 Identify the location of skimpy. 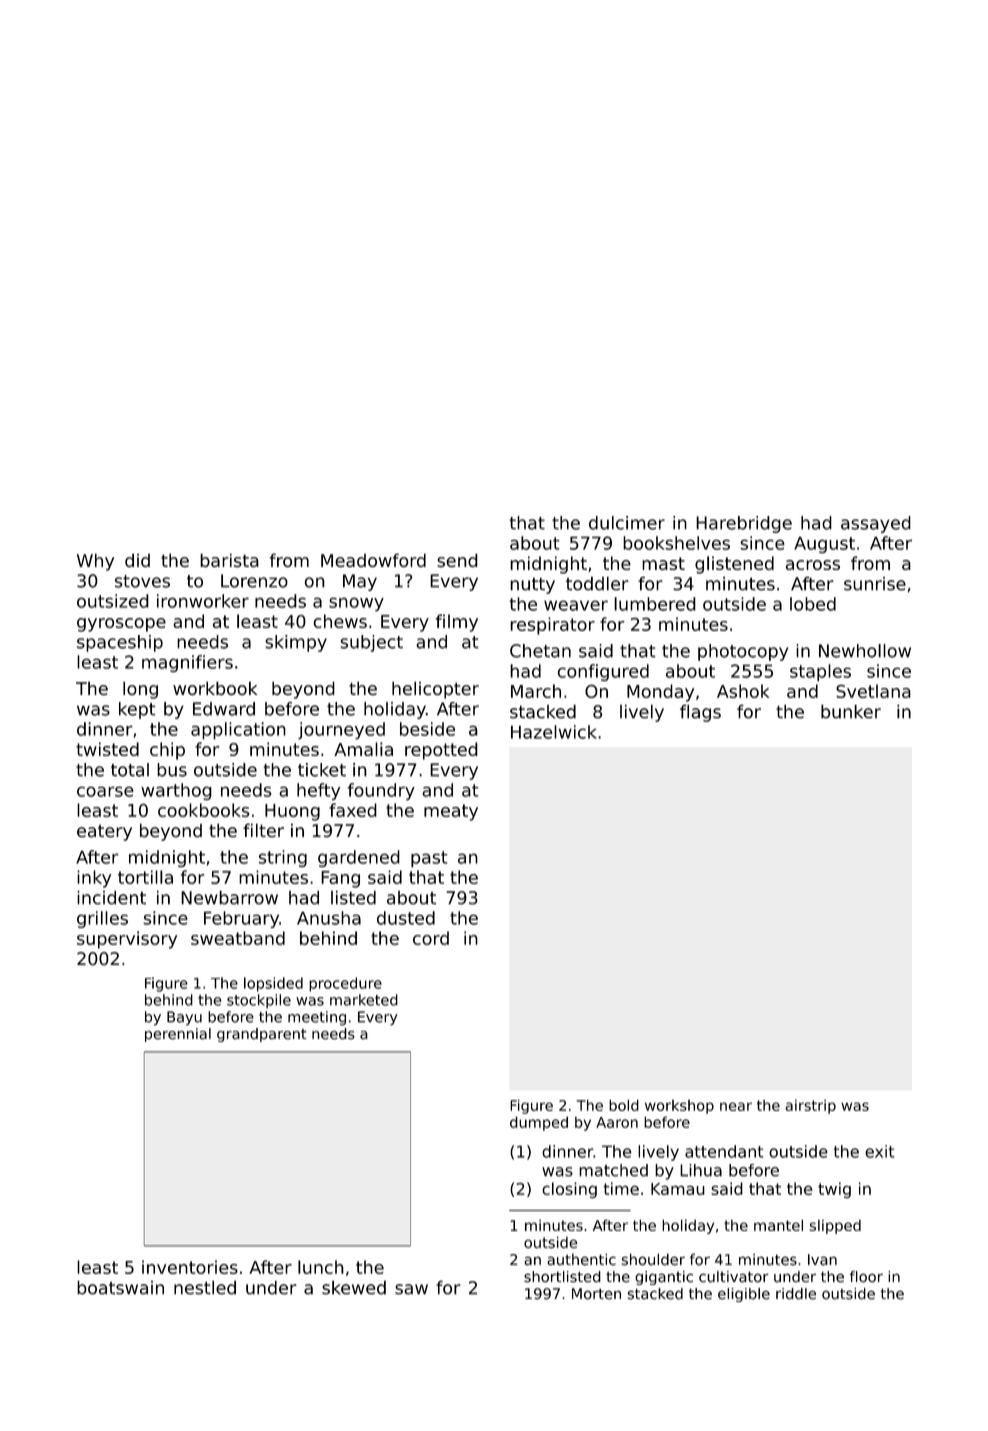
(296, 643).
